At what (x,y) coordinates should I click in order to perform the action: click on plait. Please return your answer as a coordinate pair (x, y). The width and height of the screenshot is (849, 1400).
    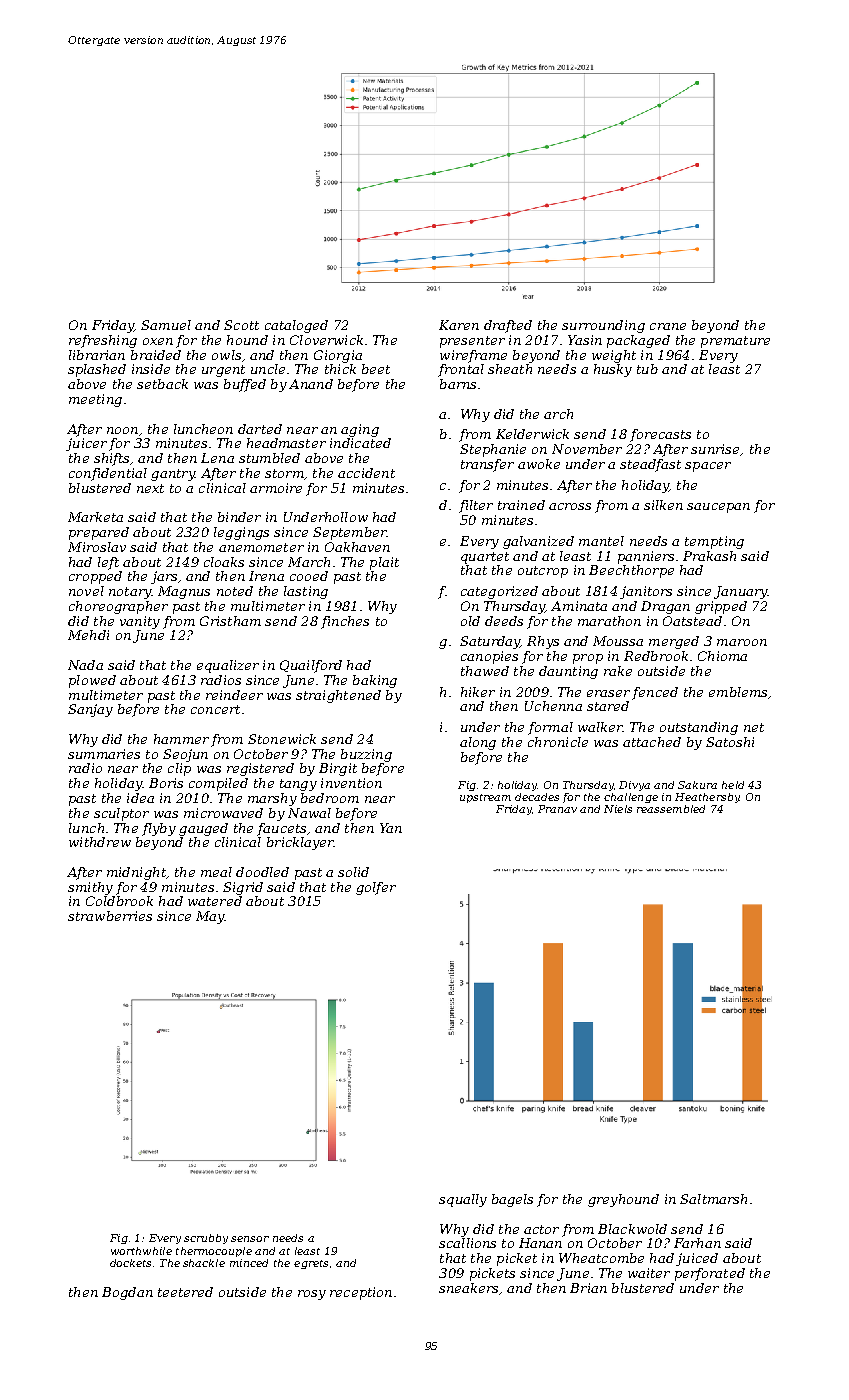
    Looking at the image, I should click on (384, 563).
